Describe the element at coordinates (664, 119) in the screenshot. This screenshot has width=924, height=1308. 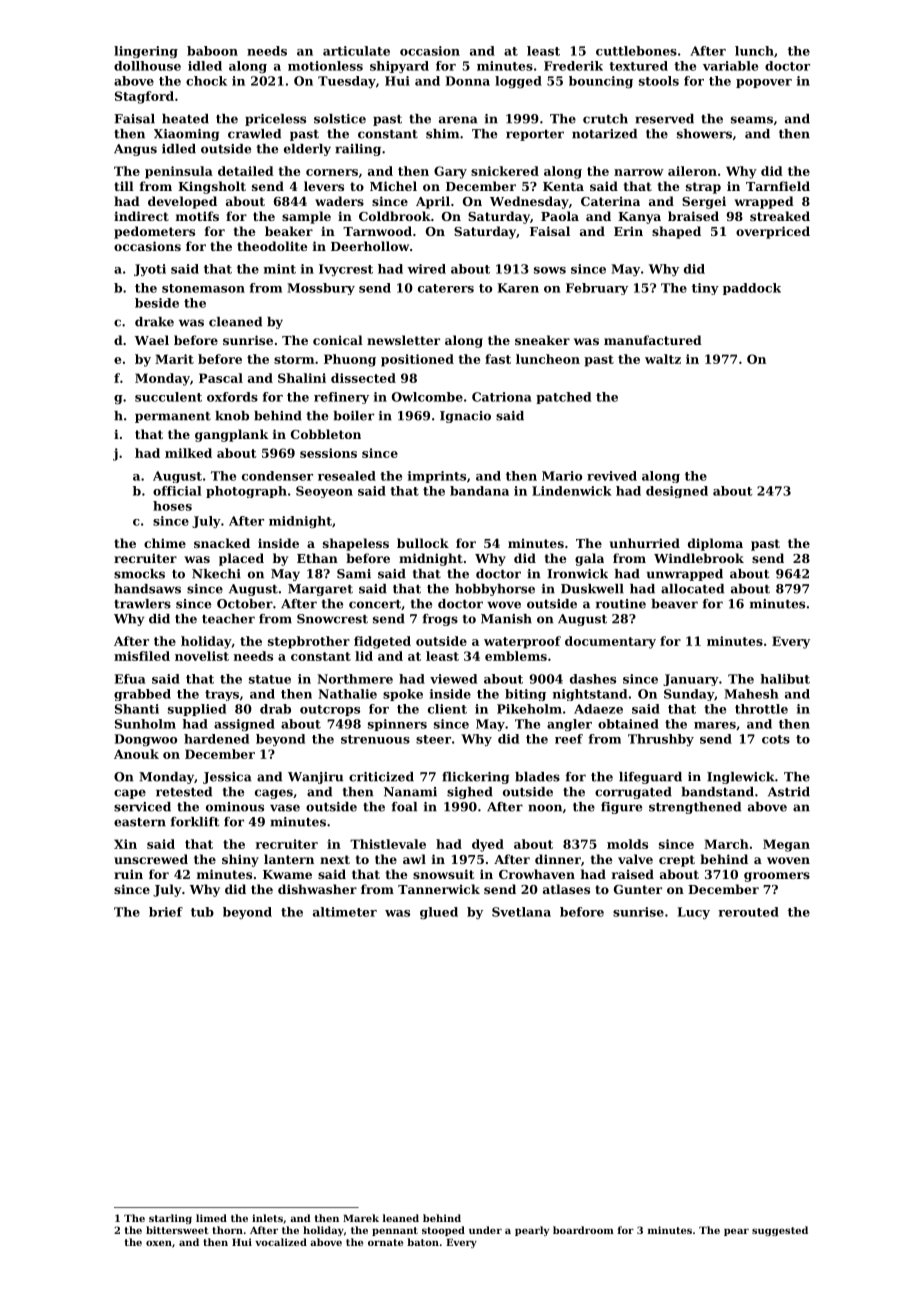
I see `reserved` at that location.
